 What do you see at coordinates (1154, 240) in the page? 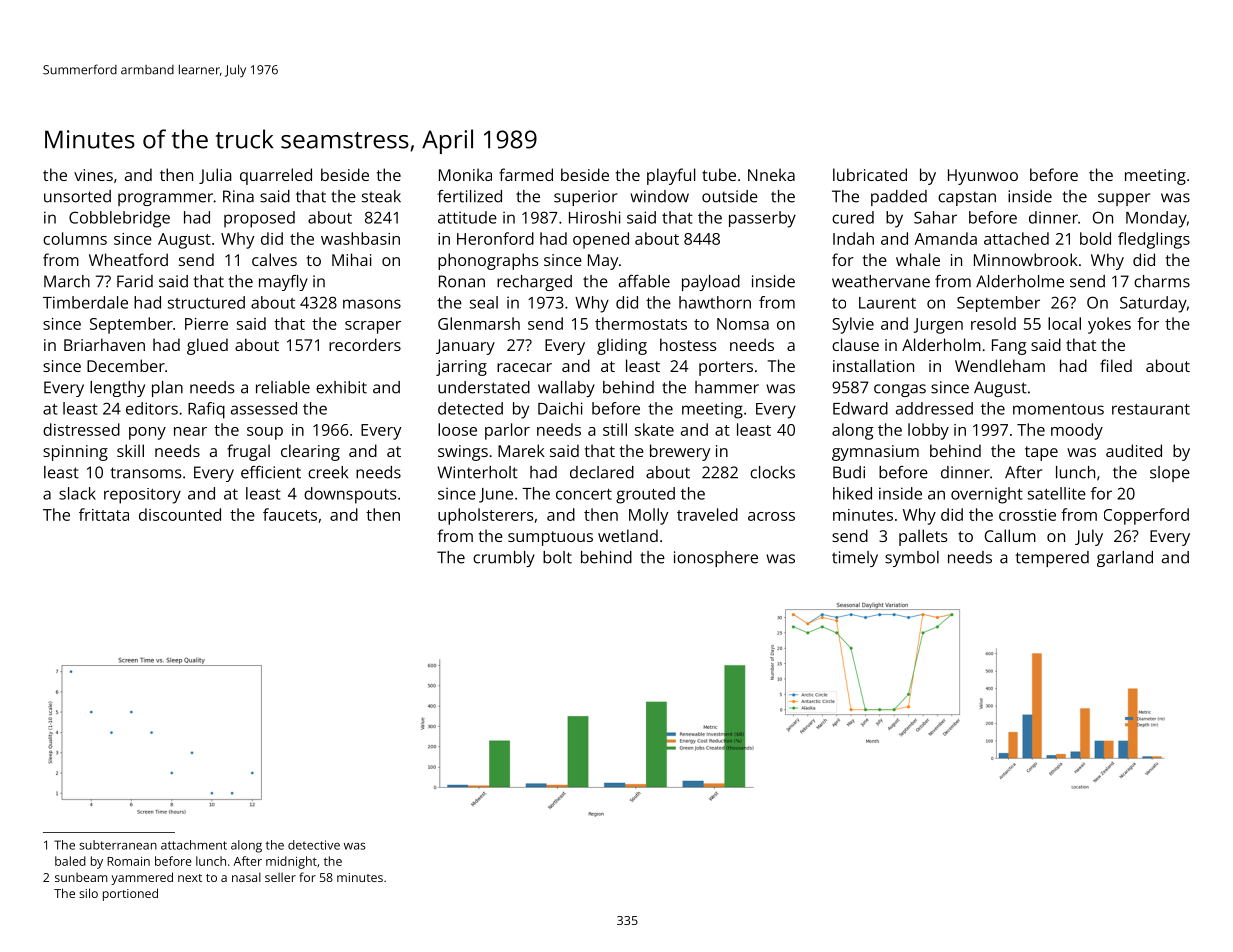
I see `fledglings` at bounding box center [1154, 240].
